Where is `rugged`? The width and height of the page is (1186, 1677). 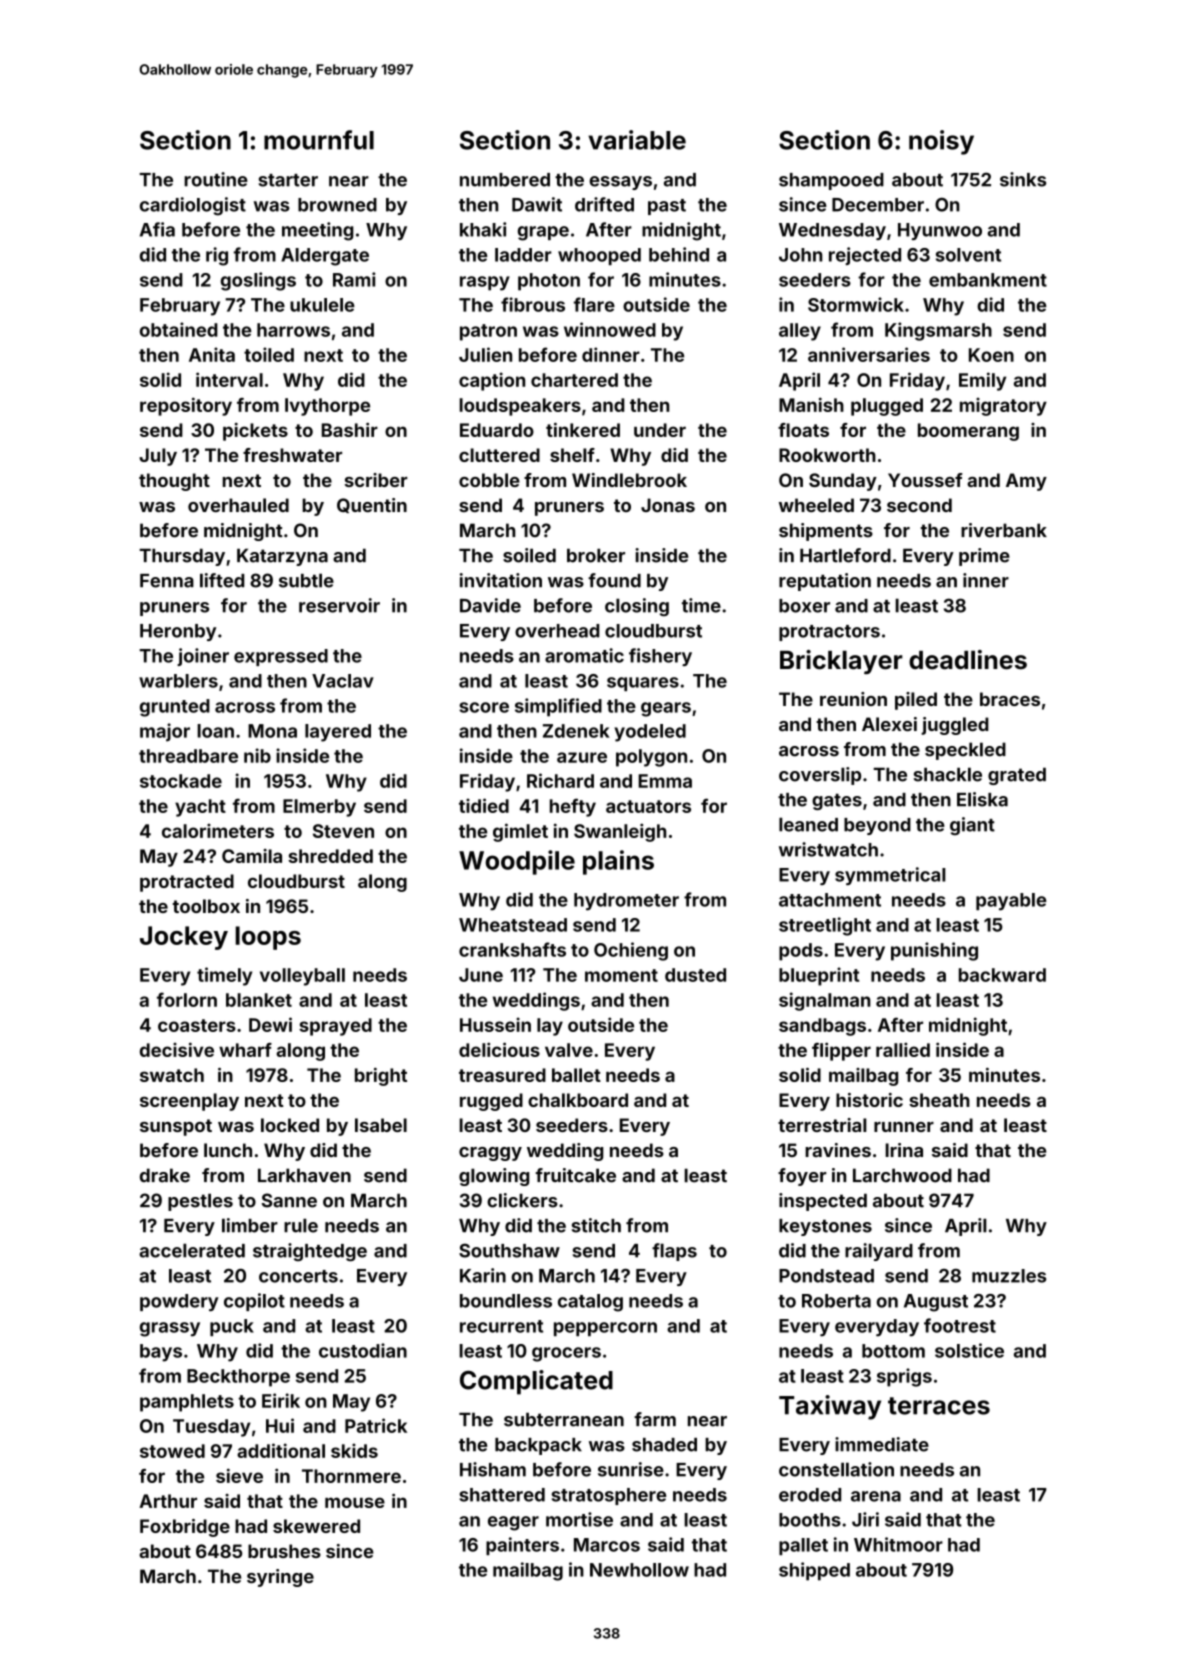 rugged is located at coordinates (491, 1102).
